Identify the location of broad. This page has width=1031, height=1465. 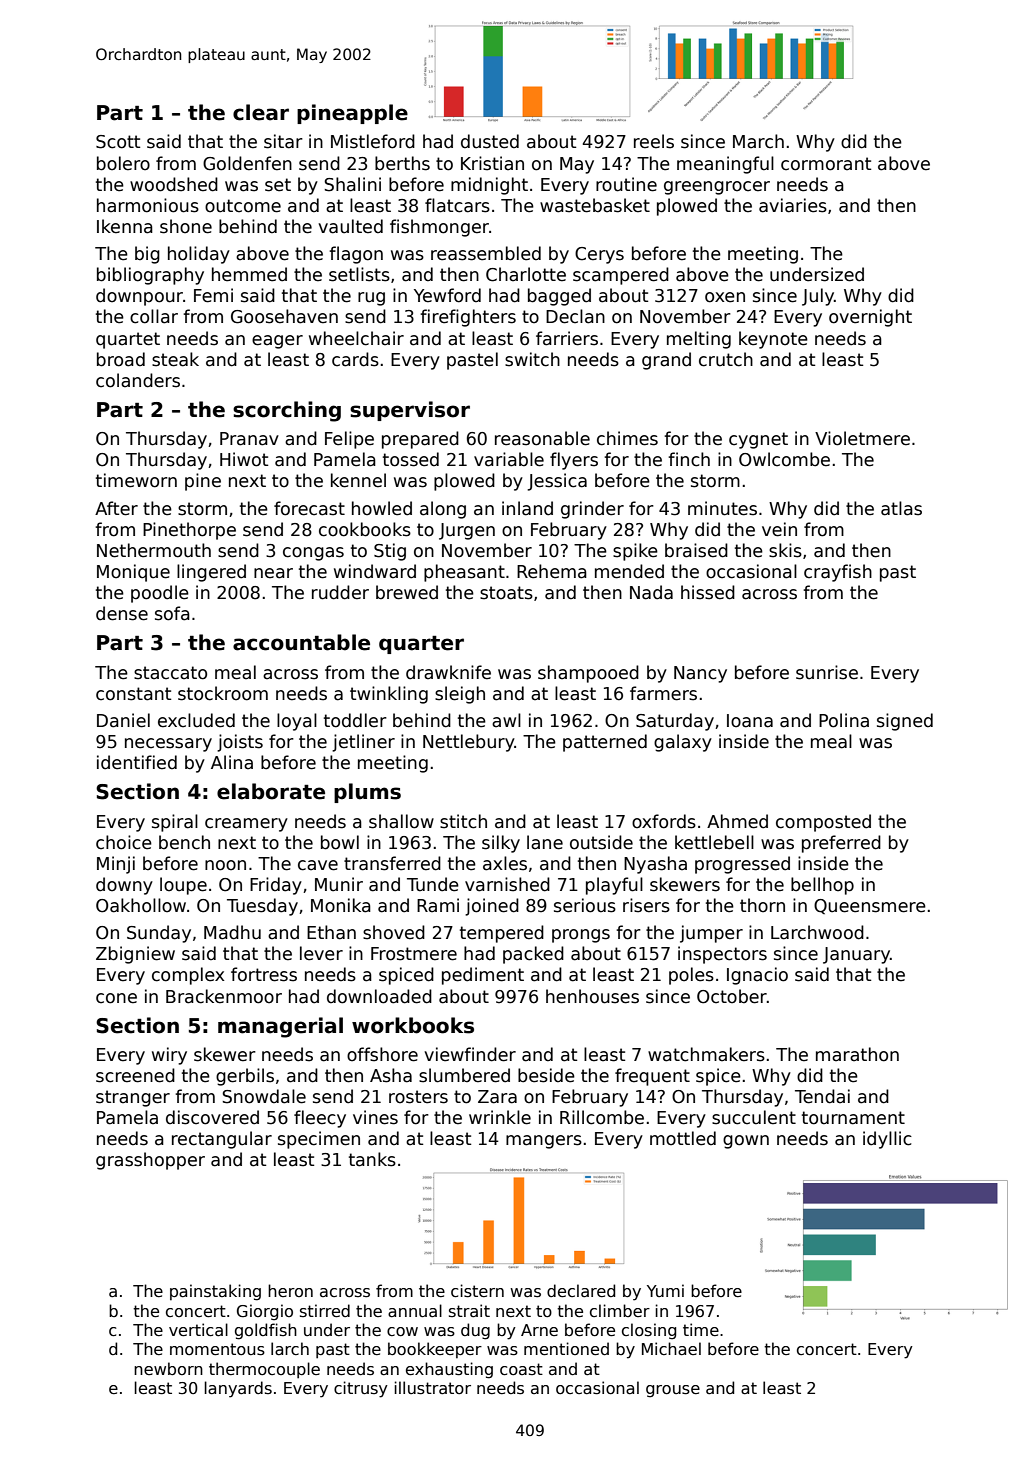
(121, 359).
